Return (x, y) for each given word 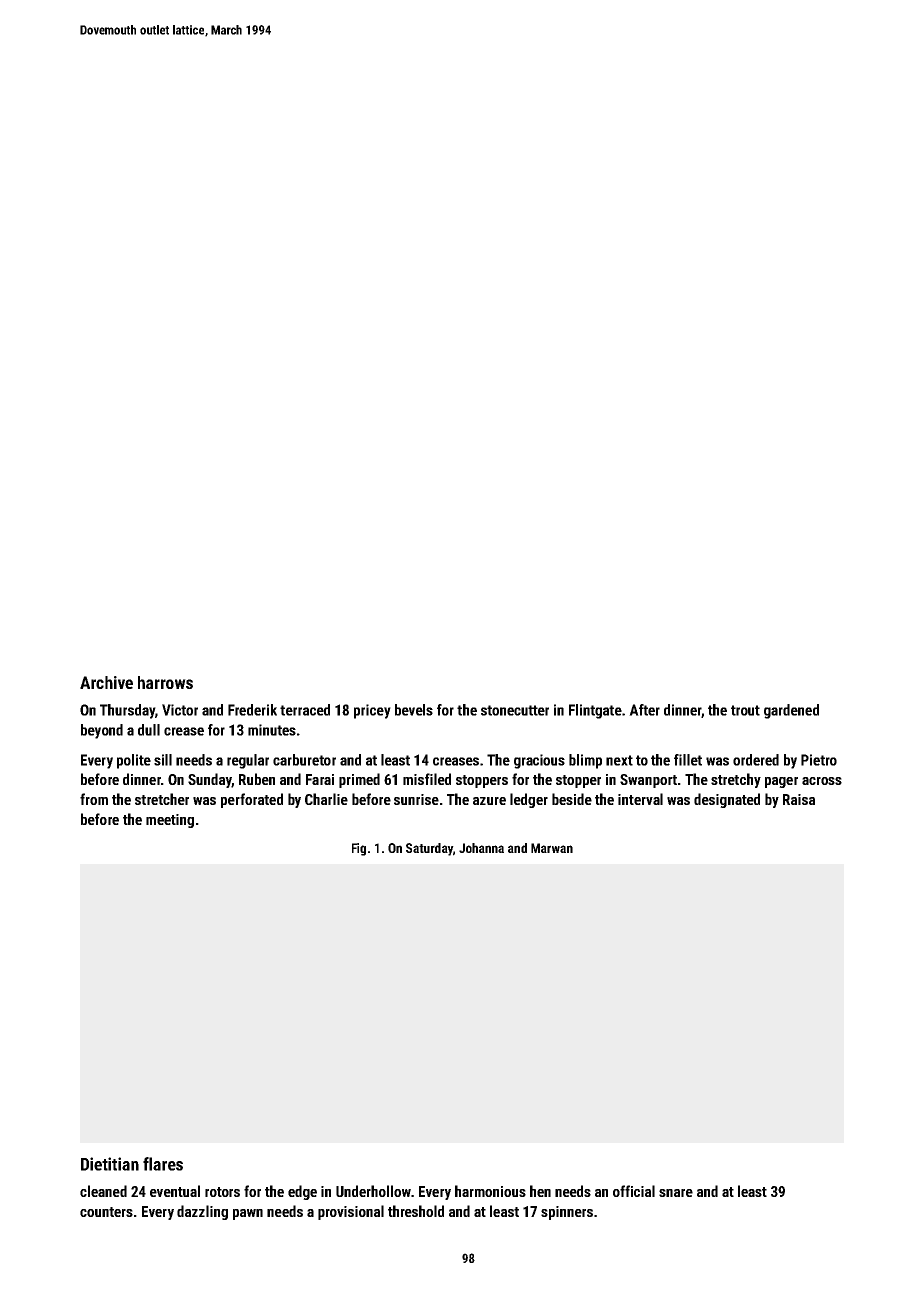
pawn (248, 1214)
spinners (567, 1213)
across (822, 781)
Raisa (799, 799)
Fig (359, 849)
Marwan (552, 848)
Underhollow (373, 1191)
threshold (416, 1211)
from (94, 799)
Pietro (819, 760)
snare (676, 1193)
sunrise (416, 799)
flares (163, 1164)
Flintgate (595, 711)
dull (149, 730)
